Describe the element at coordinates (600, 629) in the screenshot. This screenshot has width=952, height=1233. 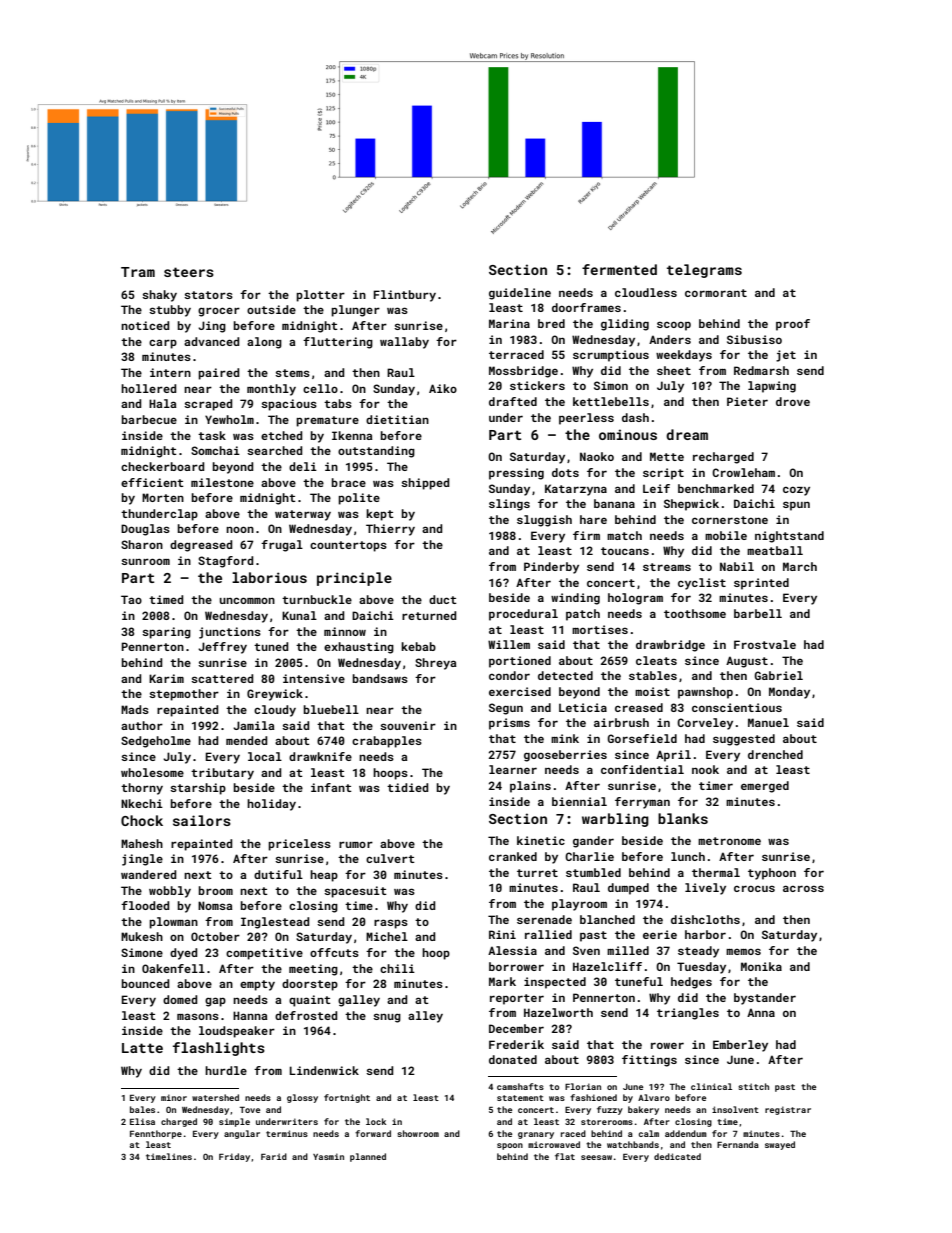
I see `mortises` at that location.
